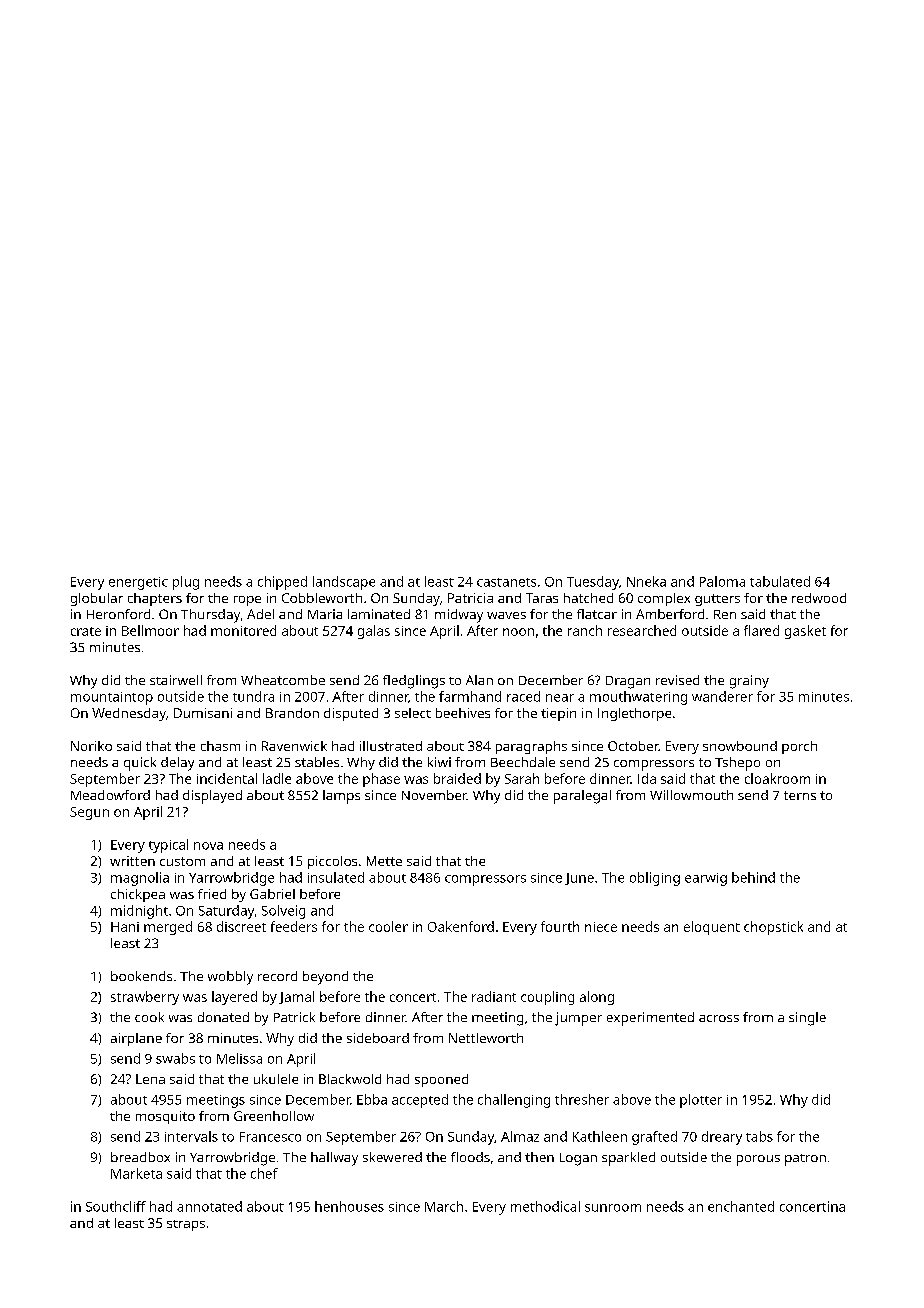 The height and width of the document is (1308, 924). What do you see at coordinates (459, 616) in the document?
I see `midway` at bounding box center [459, 616].
